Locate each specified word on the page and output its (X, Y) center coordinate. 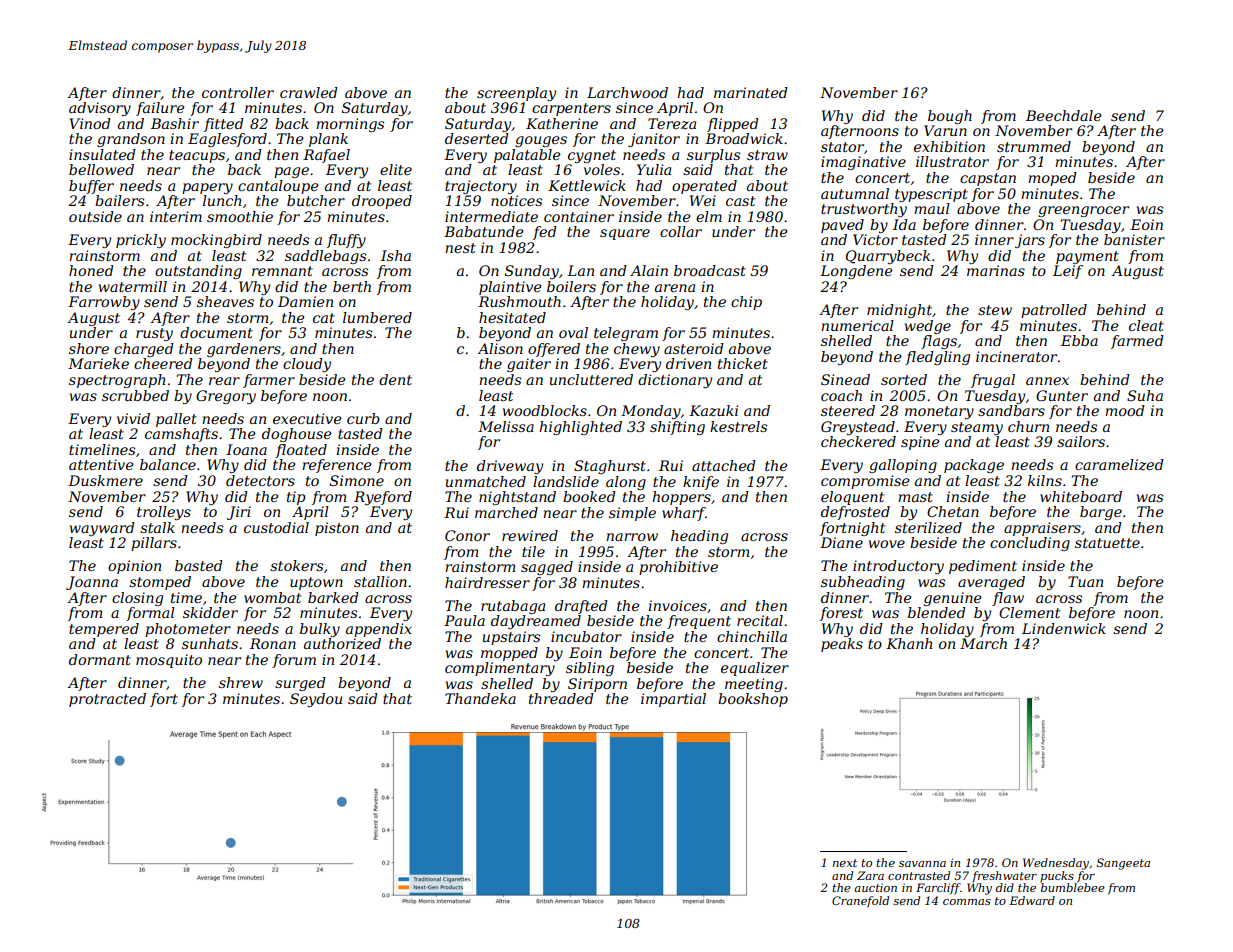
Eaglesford (227, 140)
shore (89, 348)
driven (688, 363)
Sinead (845, 379)
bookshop (753, 700)
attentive (101, 464)
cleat (1146, 325)
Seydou (316, 700)
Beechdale (1064, 115)
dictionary (675, 381)
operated (704, 187)
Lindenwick (1064, 628)
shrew (241, 682)
